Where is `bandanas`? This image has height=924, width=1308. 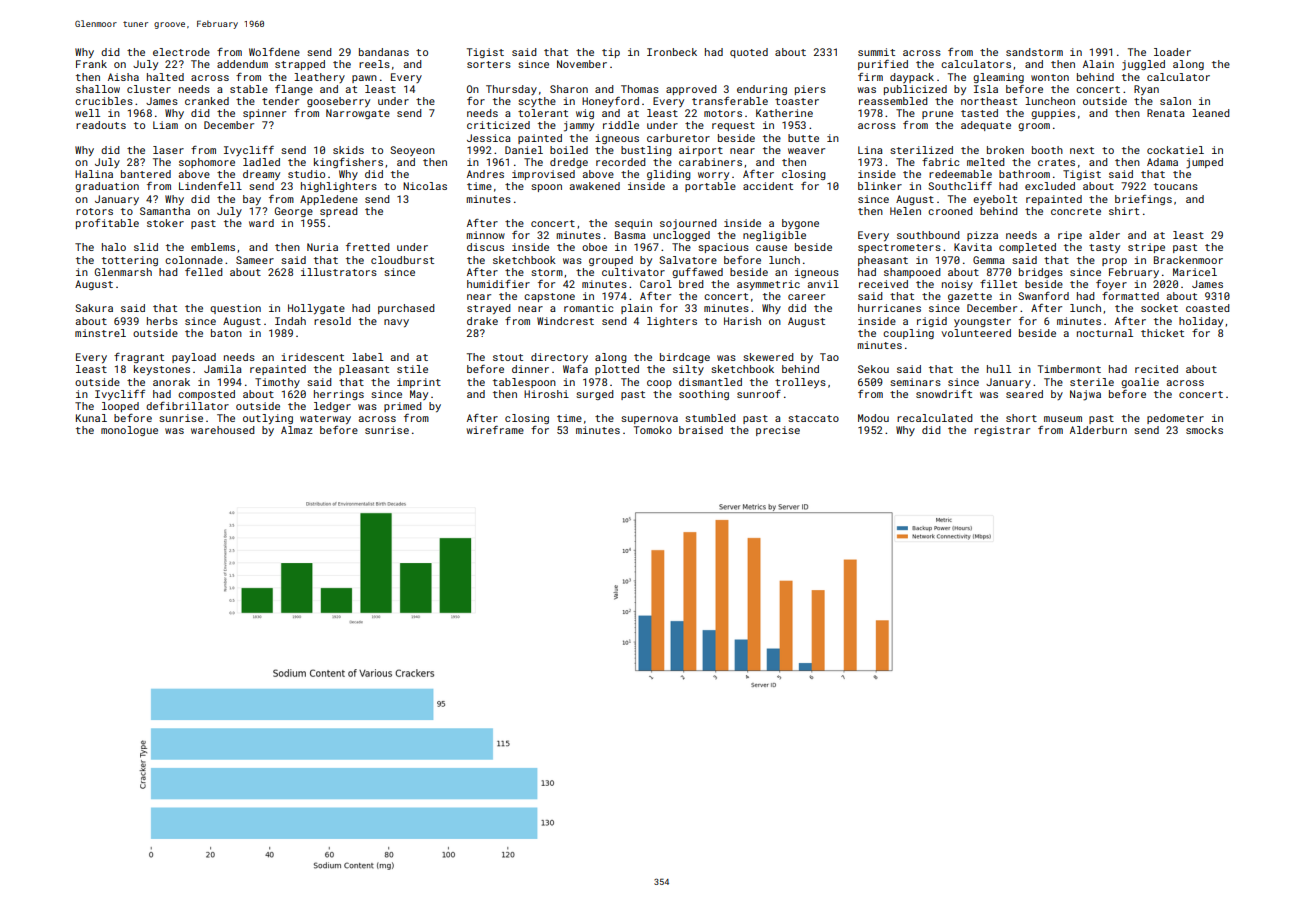 bandanas is located at coordinates (384, 52).
